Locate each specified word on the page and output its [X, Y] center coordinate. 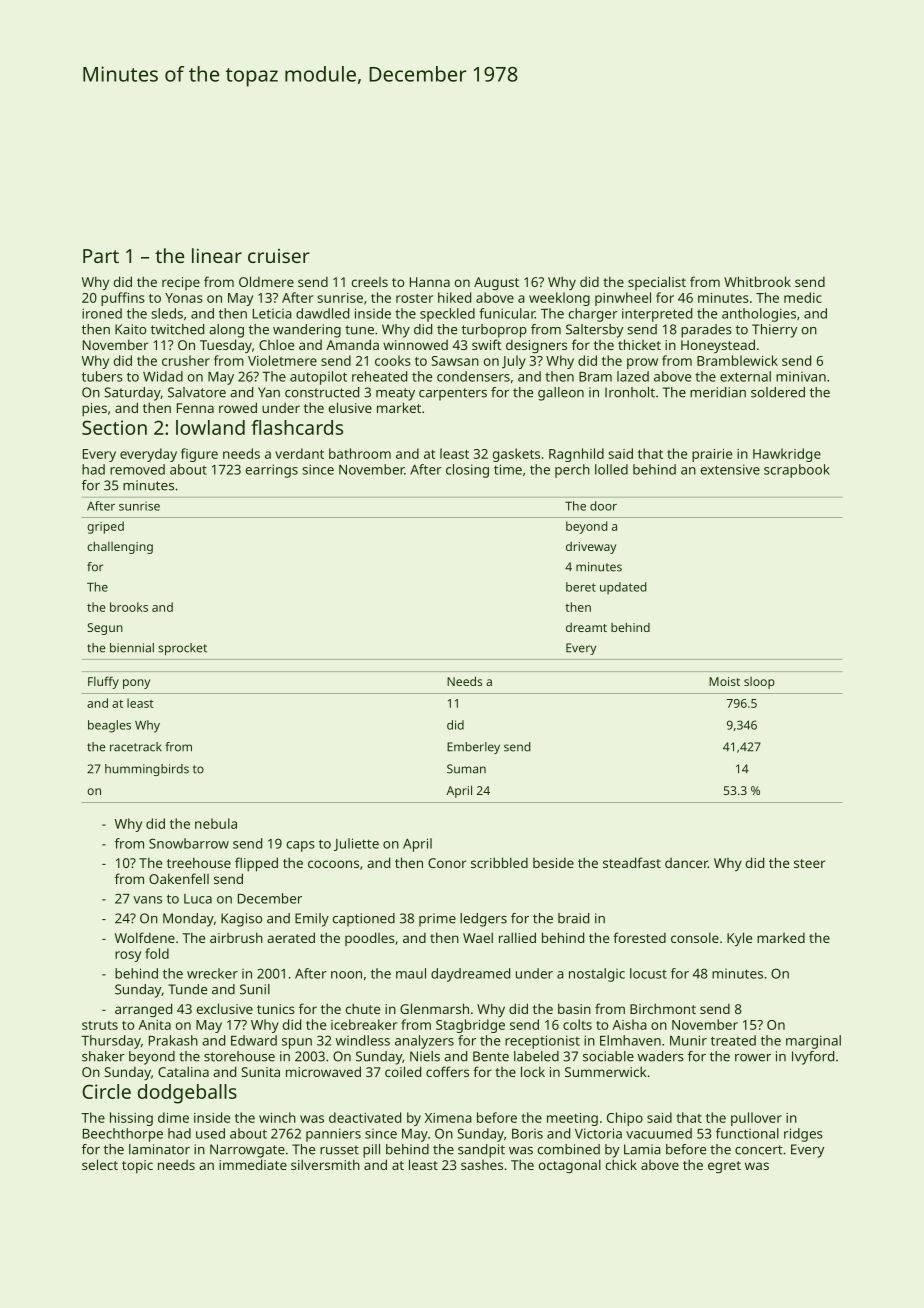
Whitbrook [757, 281]
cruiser [279, 256]
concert [759, 1150]
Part [101, 256]
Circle [106, 1091]
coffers [447, 1071]
